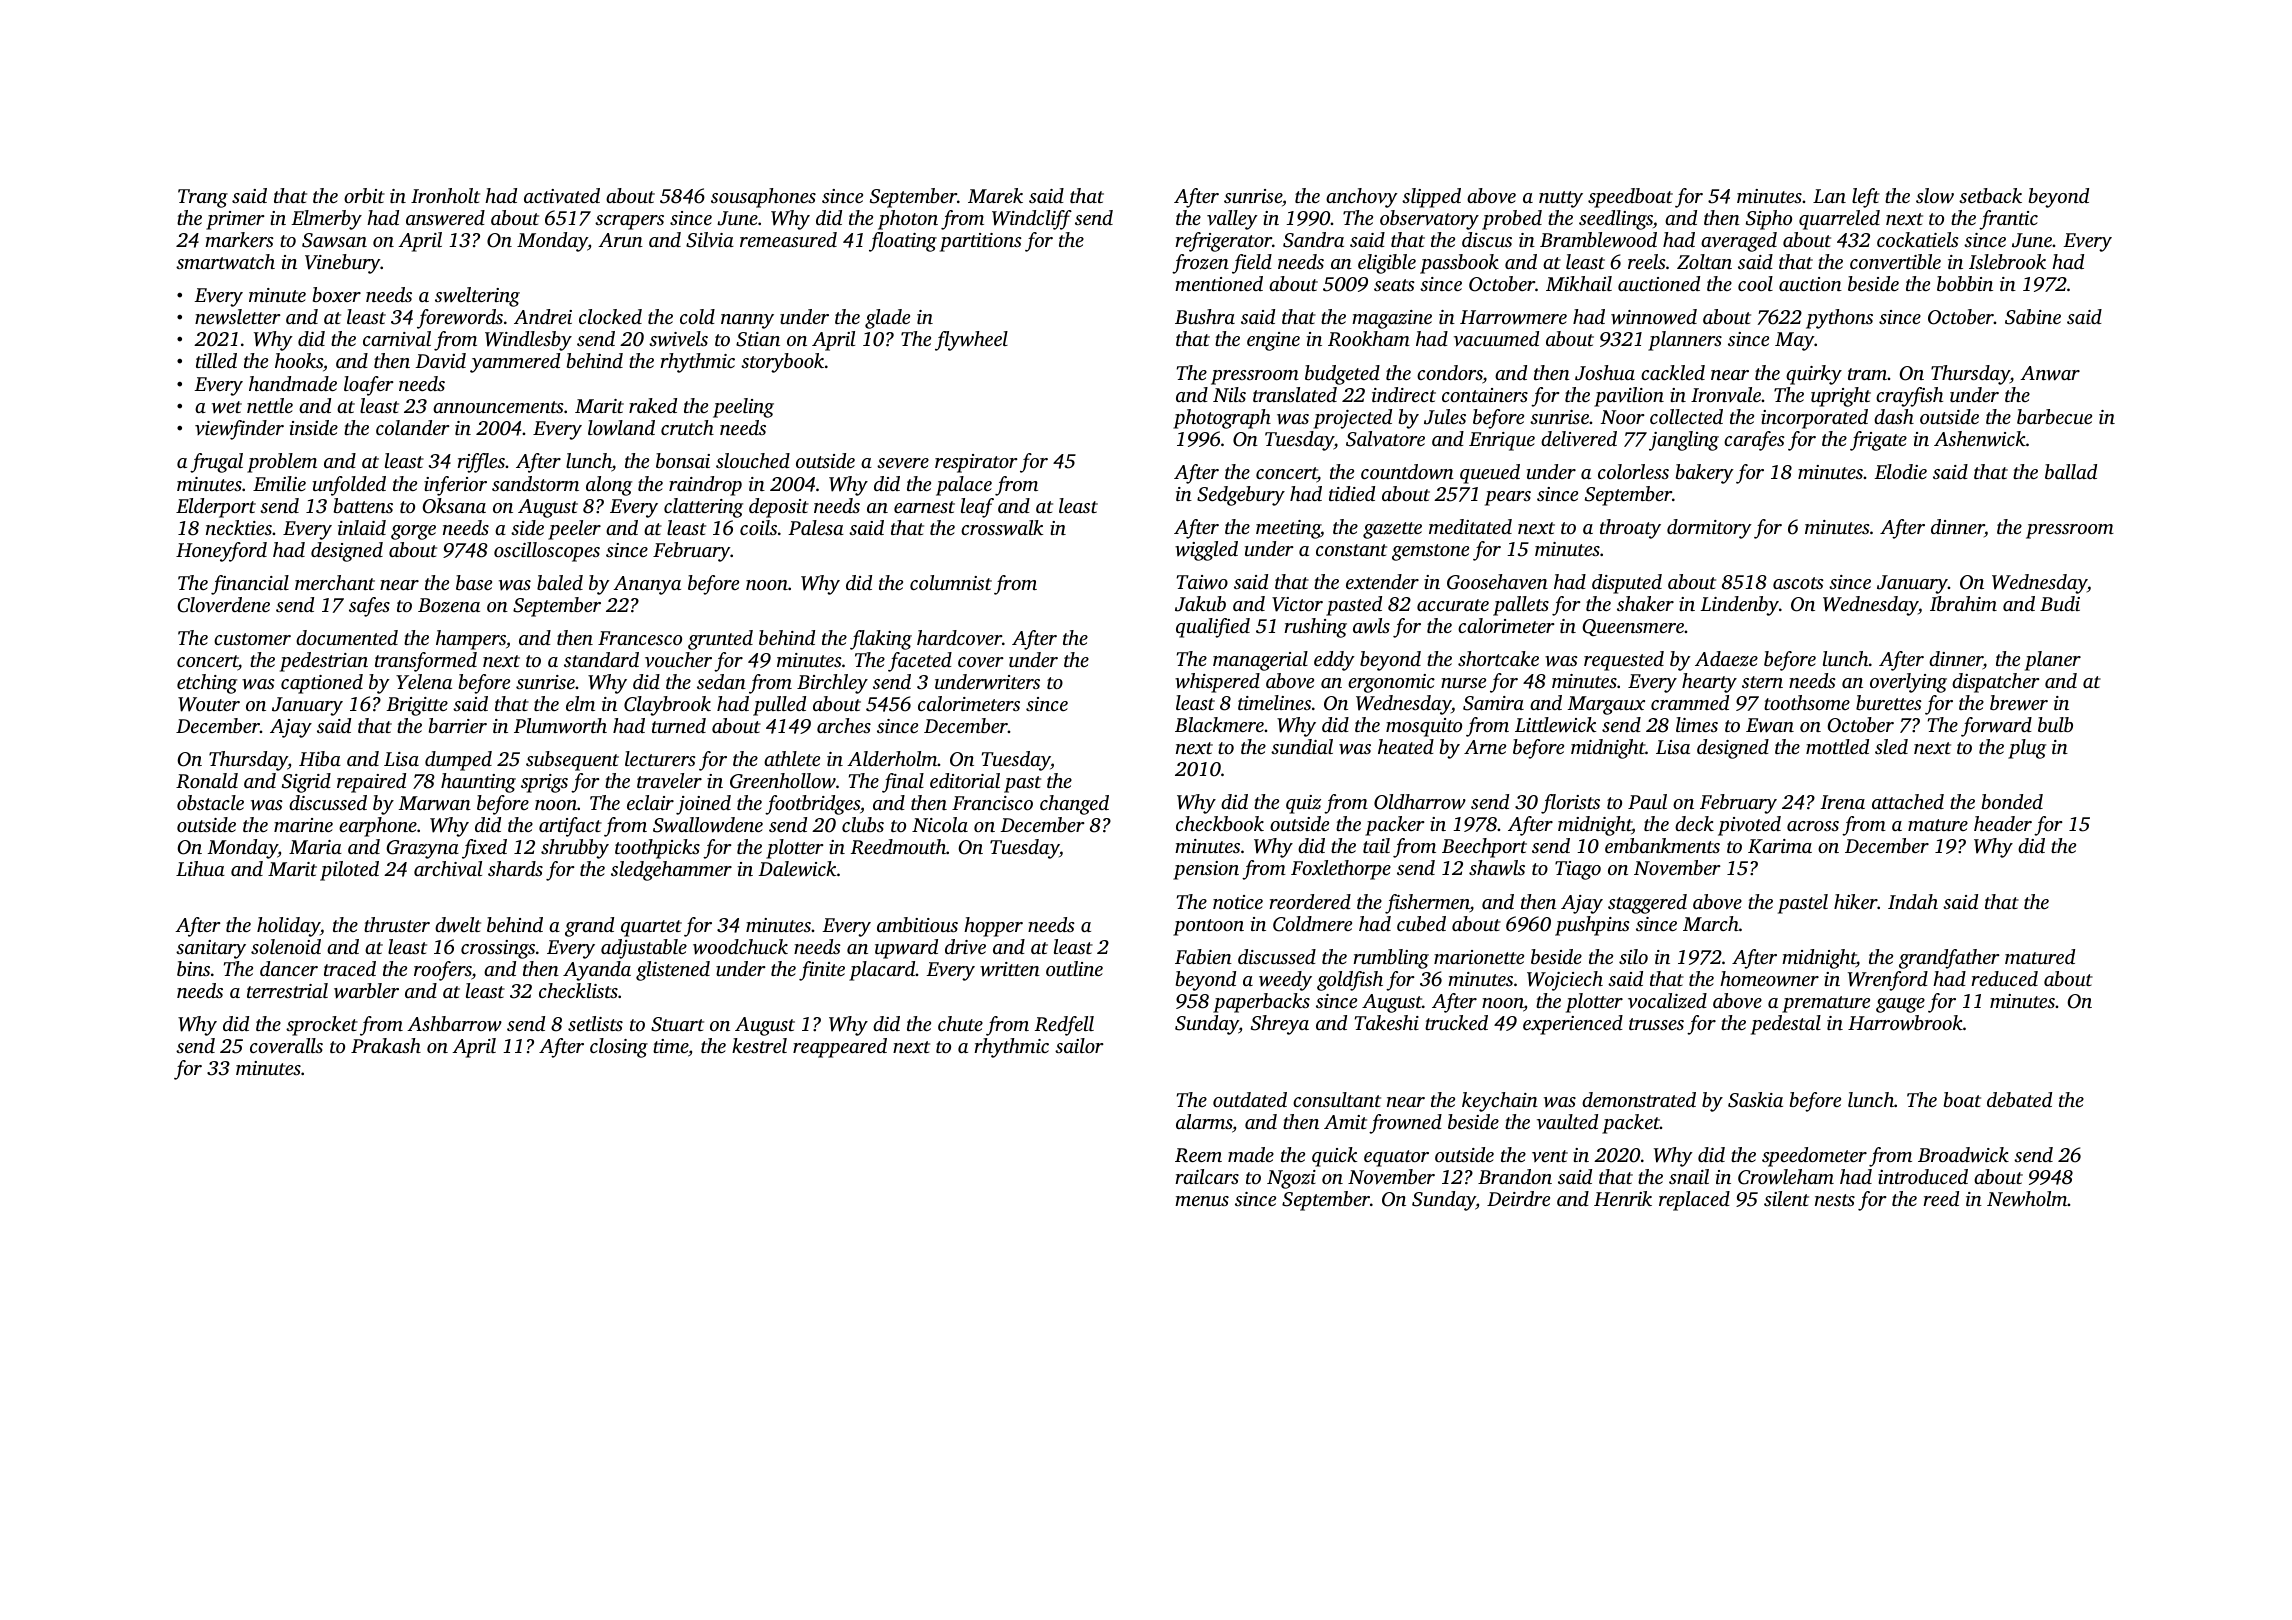  What do you see at coordinates (417, 706) in the screenshot?
I see `Brigitte` at bounding box center [417, 706].
